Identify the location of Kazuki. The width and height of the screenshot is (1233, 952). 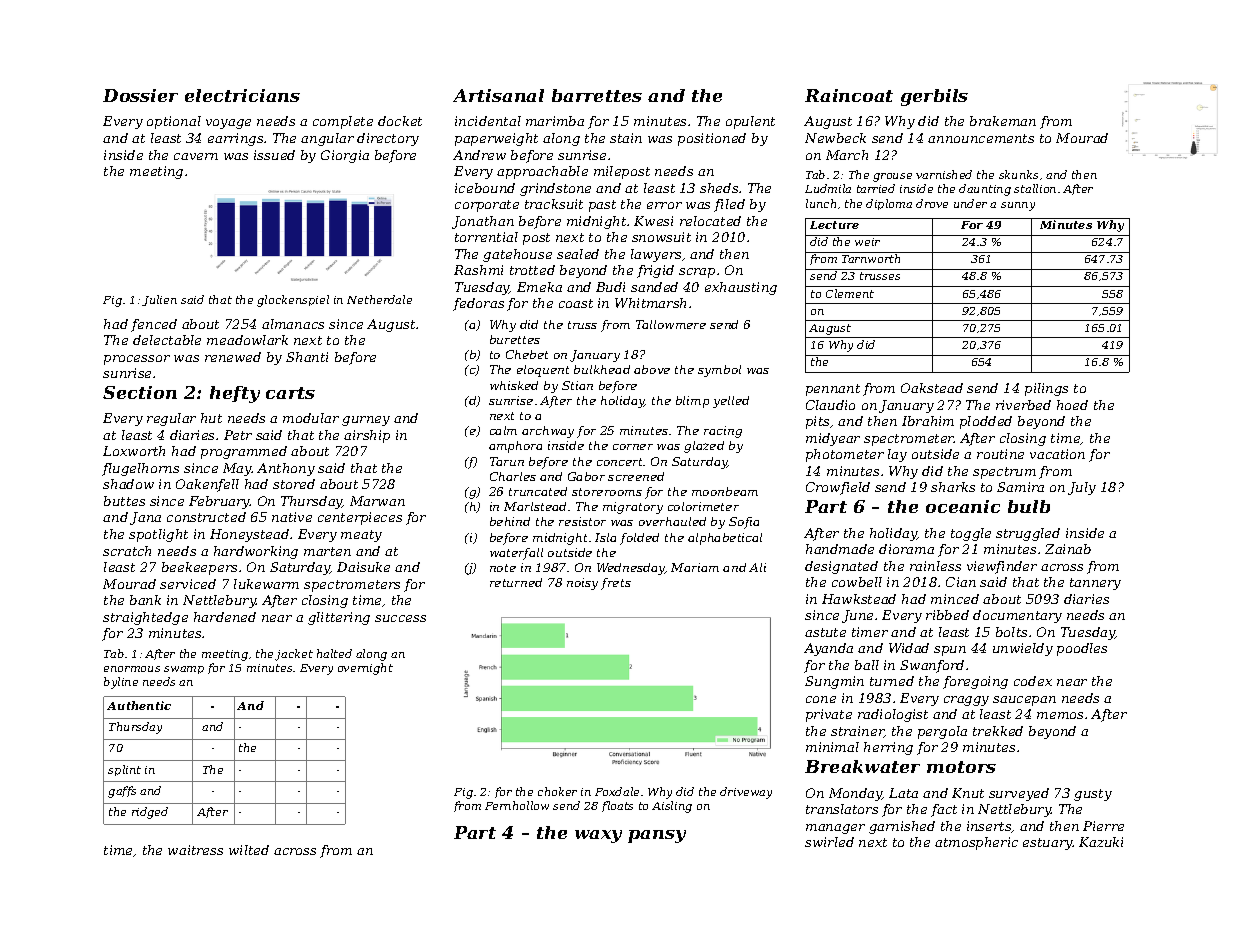
(1101, 842).
